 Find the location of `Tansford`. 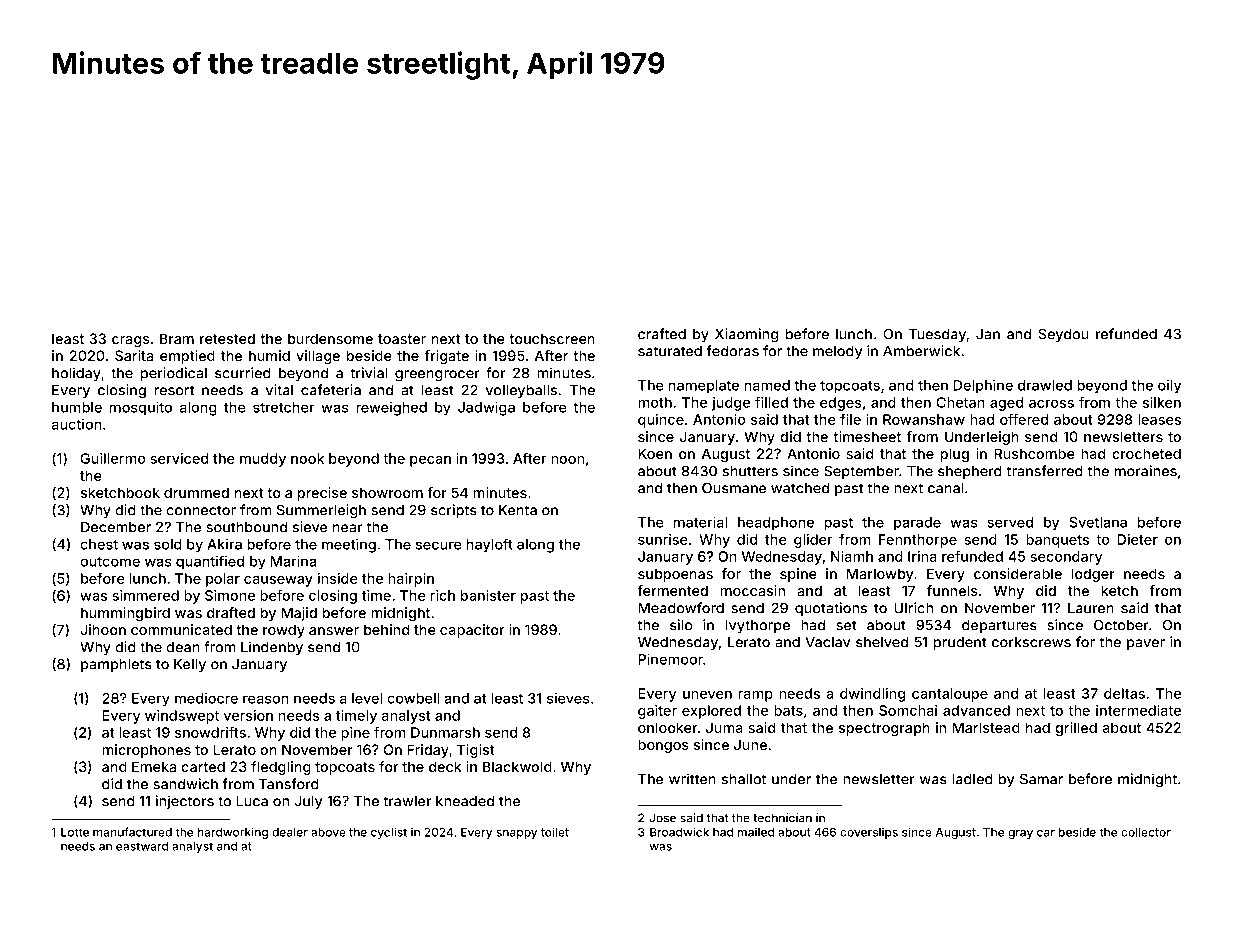

Tansford is located at coordinates (289, 784).
